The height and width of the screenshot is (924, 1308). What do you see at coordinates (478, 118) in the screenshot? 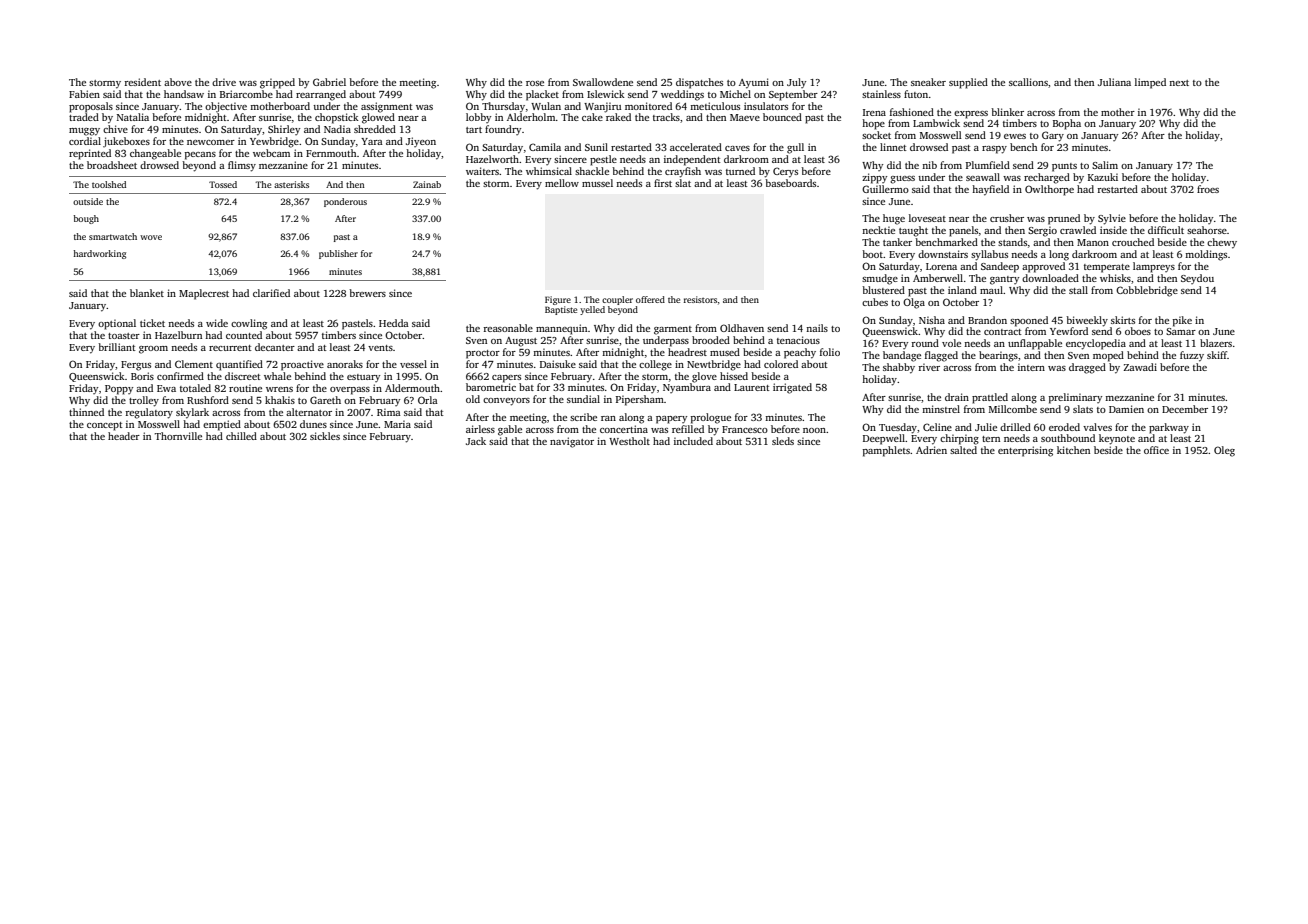
I see `lobby` at bounding box center [478, 118].
